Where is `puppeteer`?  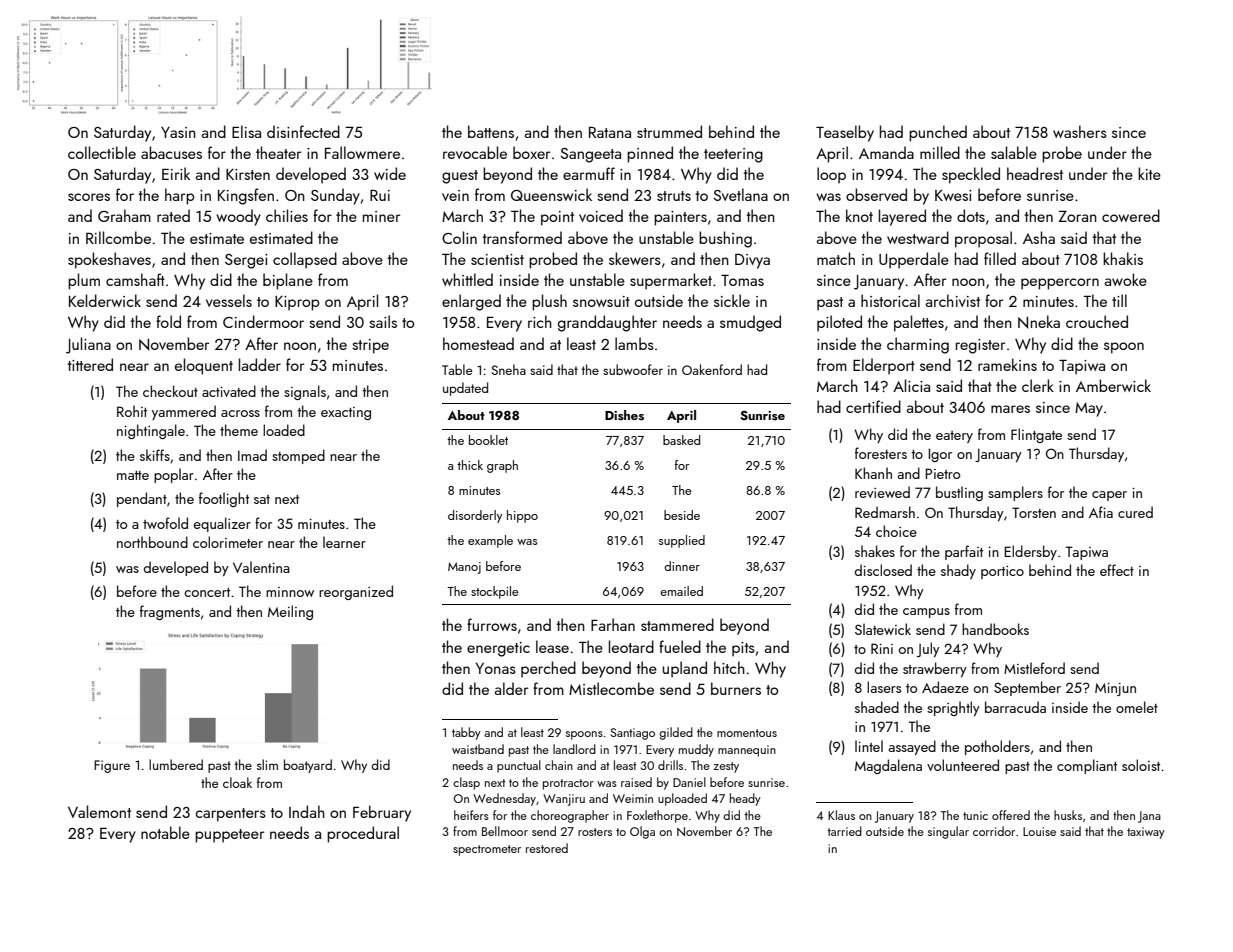
puppeteer is located at coordinates (229, 836).
